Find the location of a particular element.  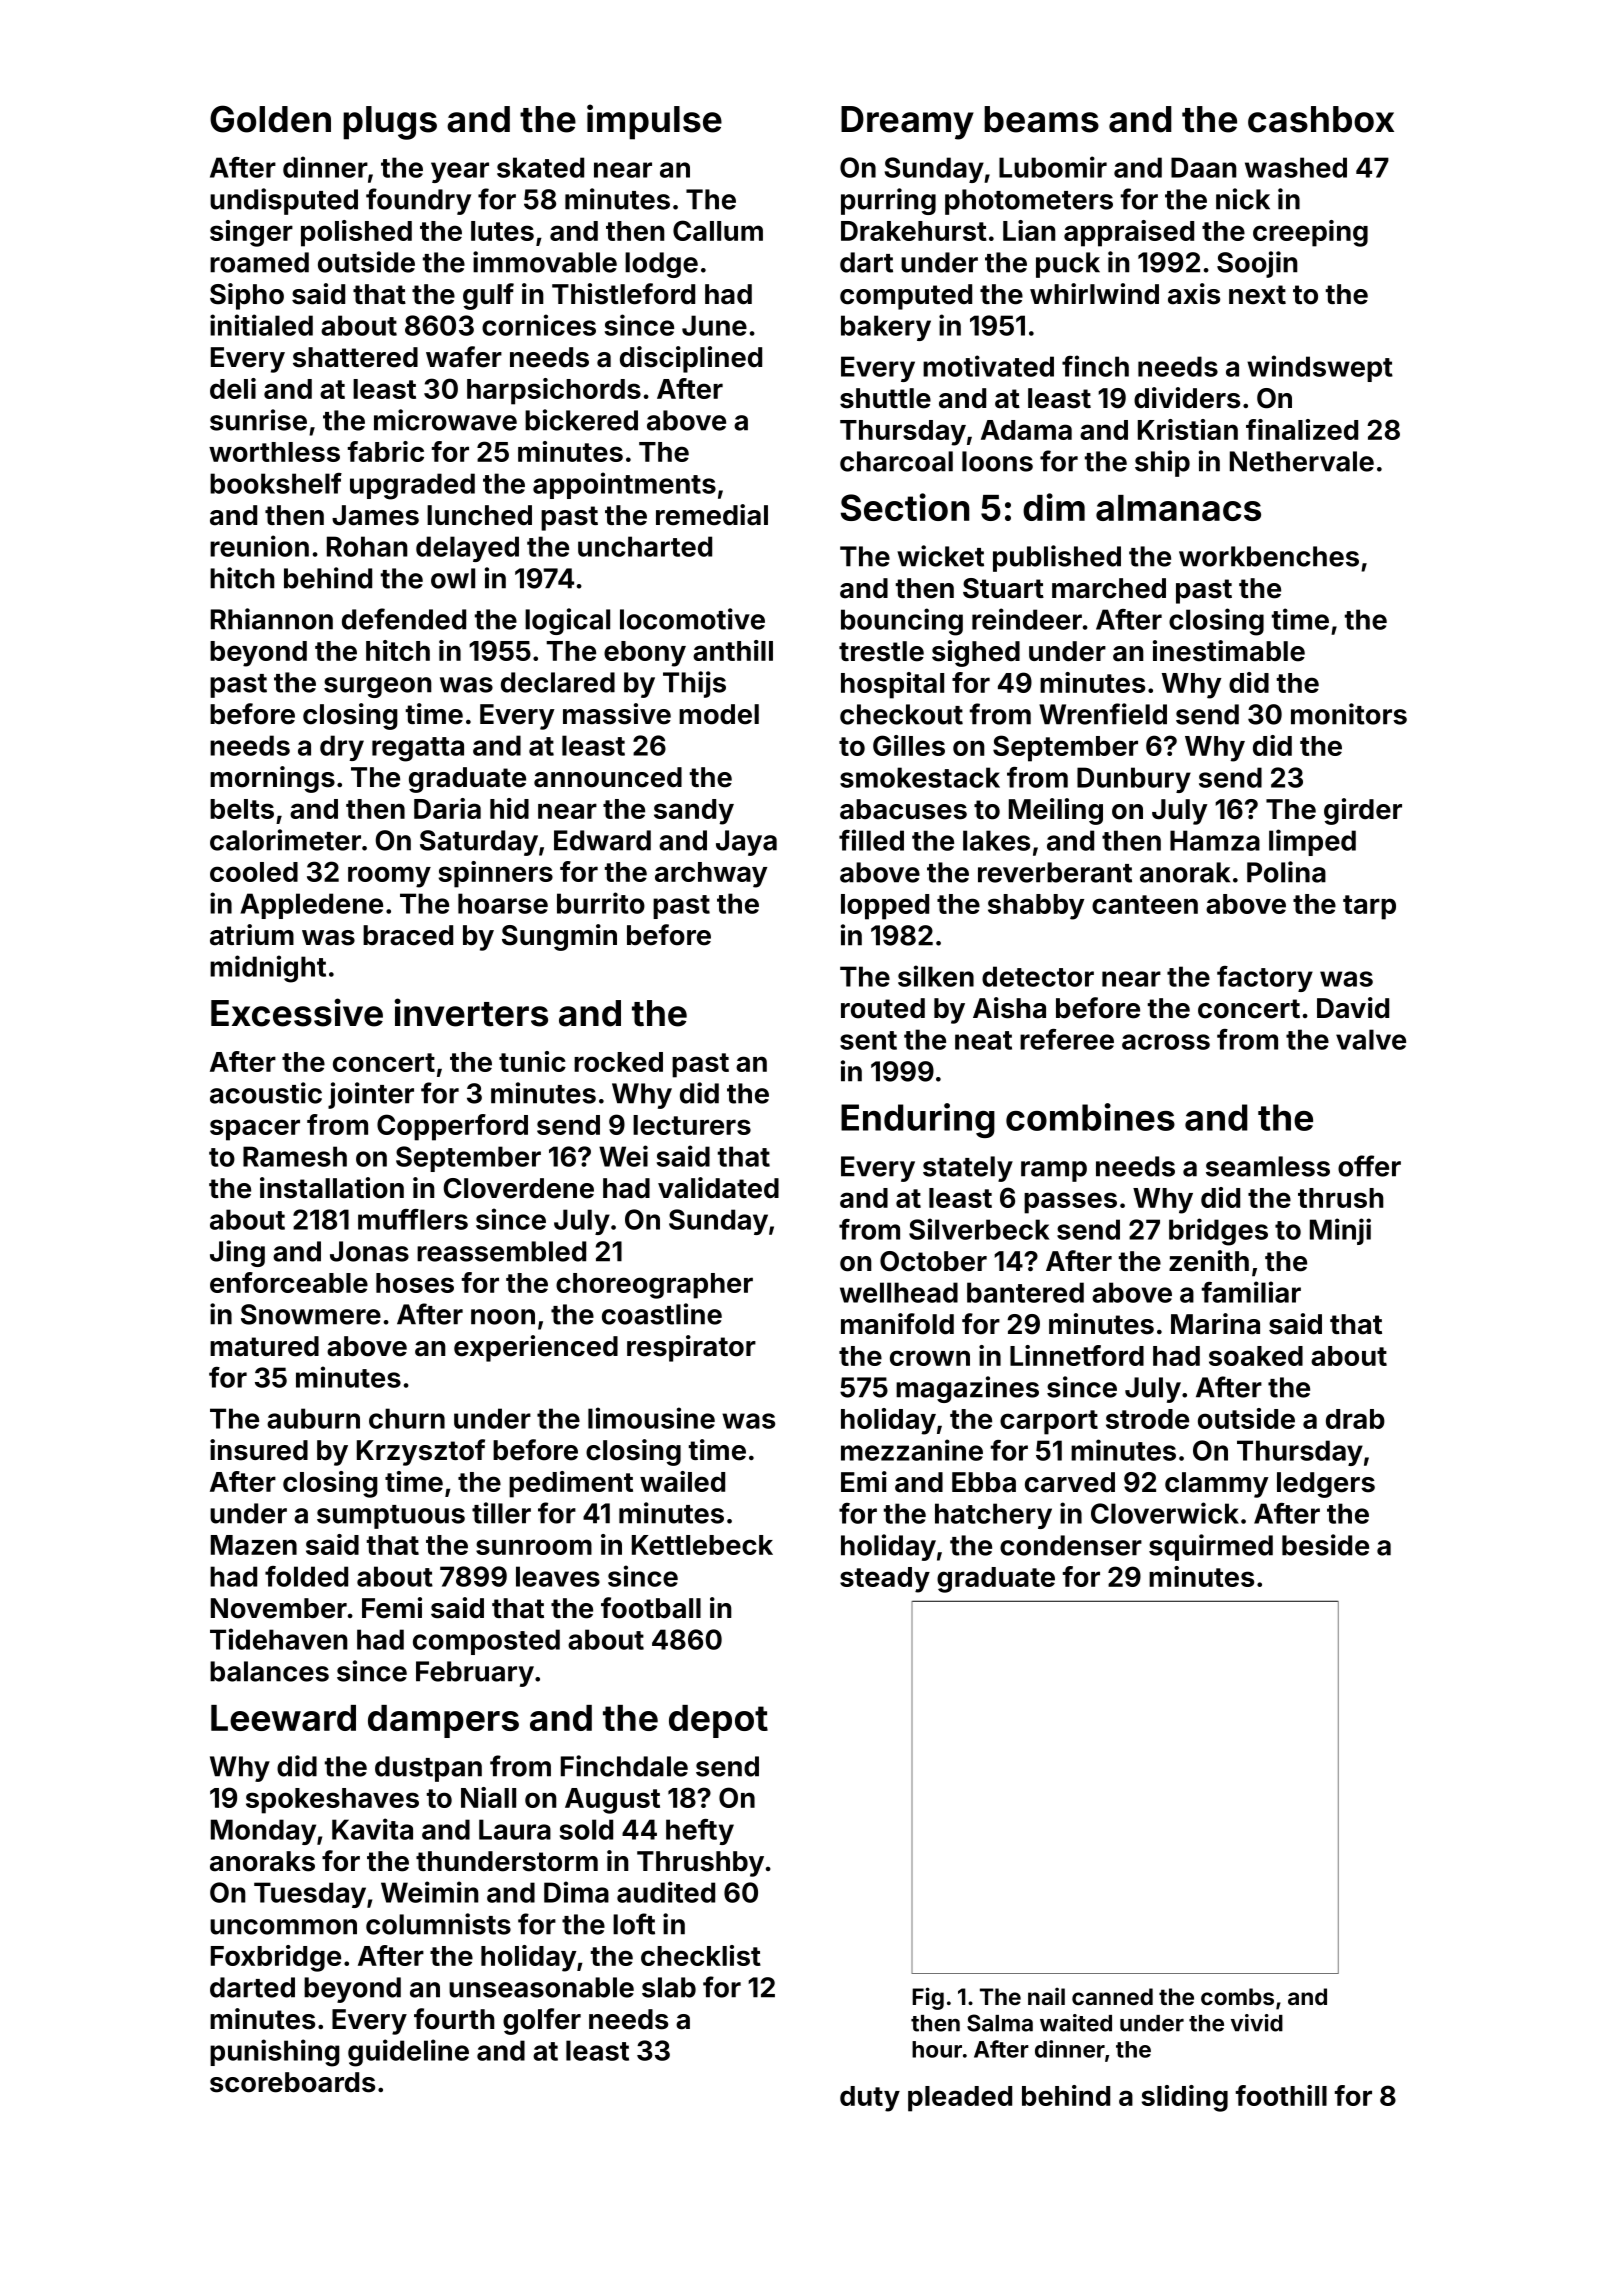

beams is located at coordinates (1041, 119).
